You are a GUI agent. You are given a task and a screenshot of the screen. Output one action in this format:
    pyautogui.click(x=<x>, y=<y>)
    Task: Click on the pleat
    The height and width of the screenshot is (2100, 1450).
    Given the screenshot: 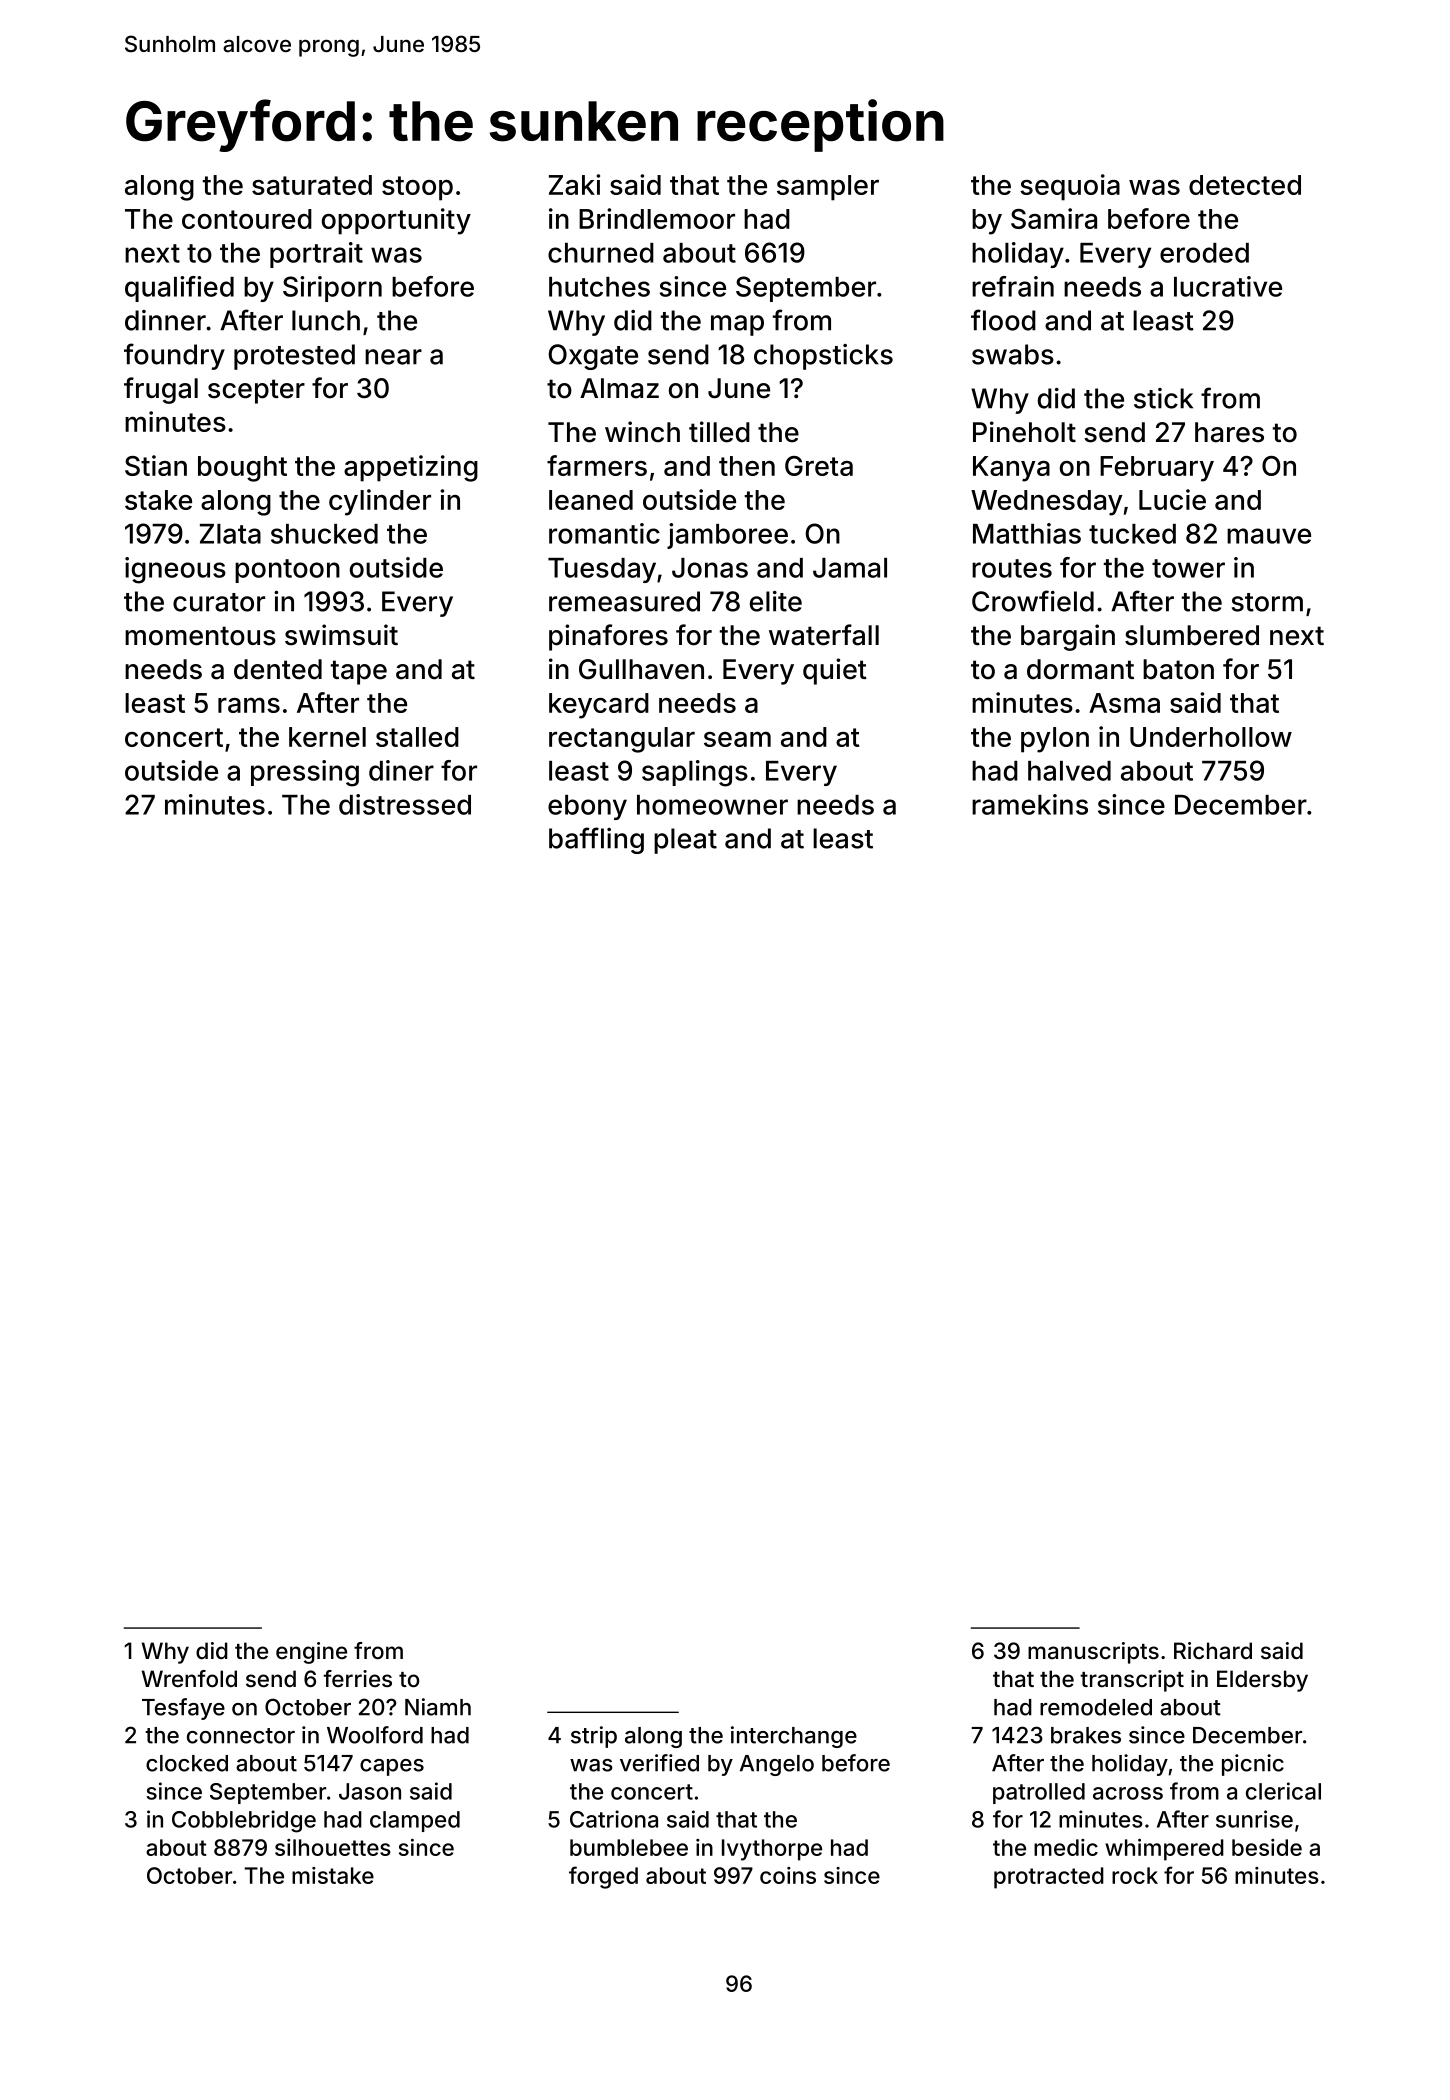 What is the action you would take?
    pyautogui.click(x=685, y=841)
